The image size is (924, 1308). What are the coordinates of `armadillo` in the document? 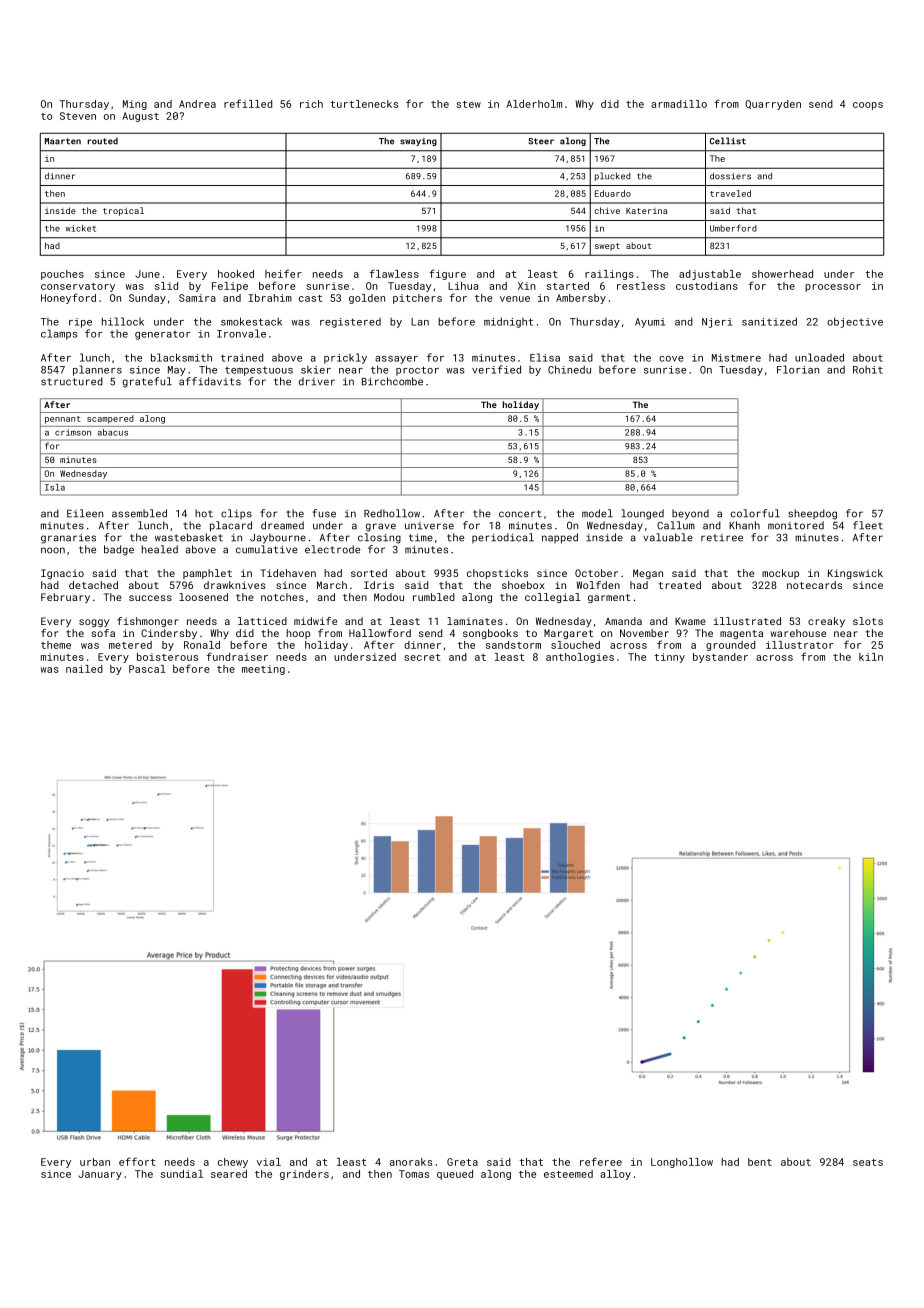 It's located at (679, 104).
